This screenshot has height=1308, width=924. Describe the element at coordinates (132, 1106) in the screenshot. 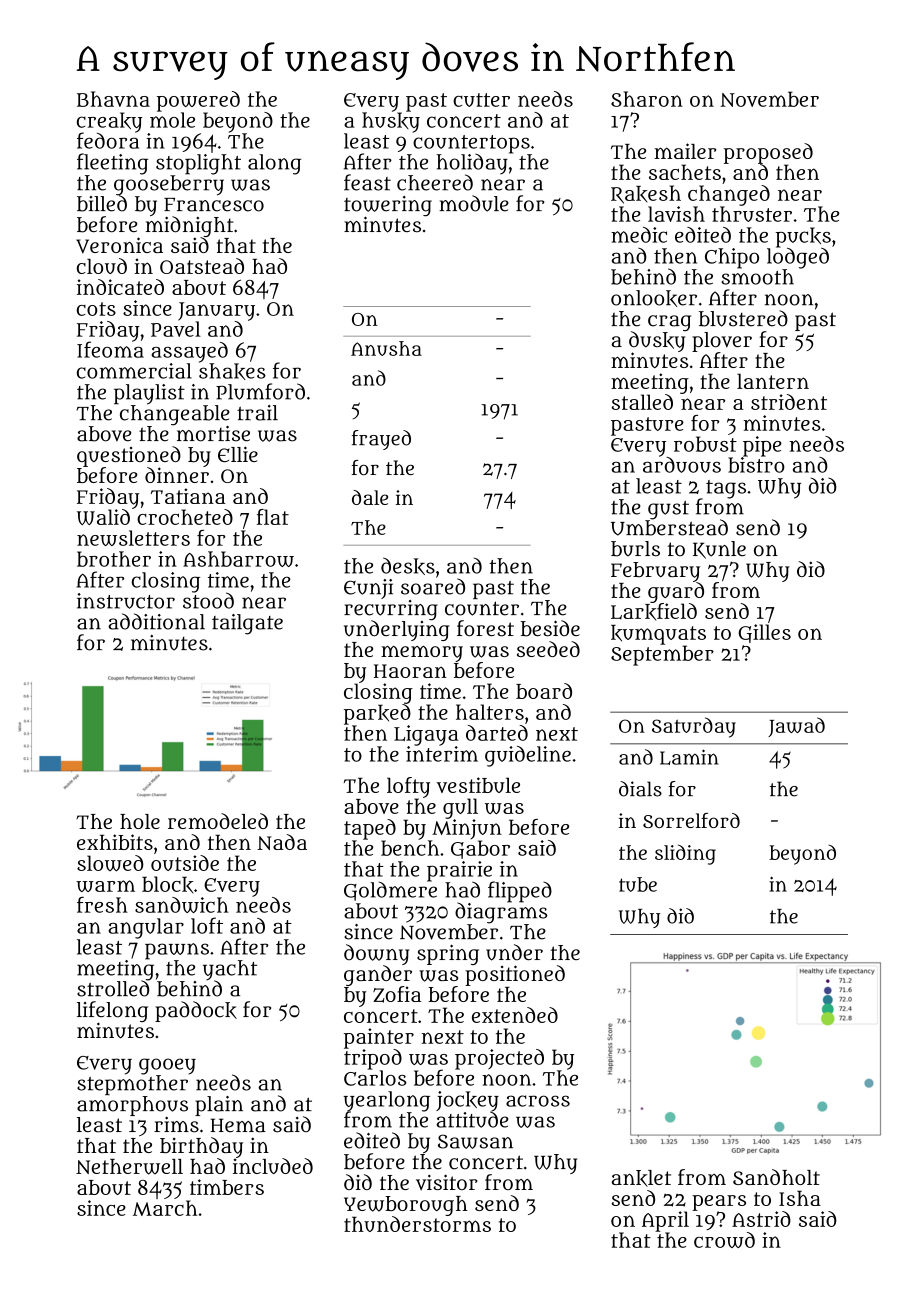

I see `amorphous` at that location.
